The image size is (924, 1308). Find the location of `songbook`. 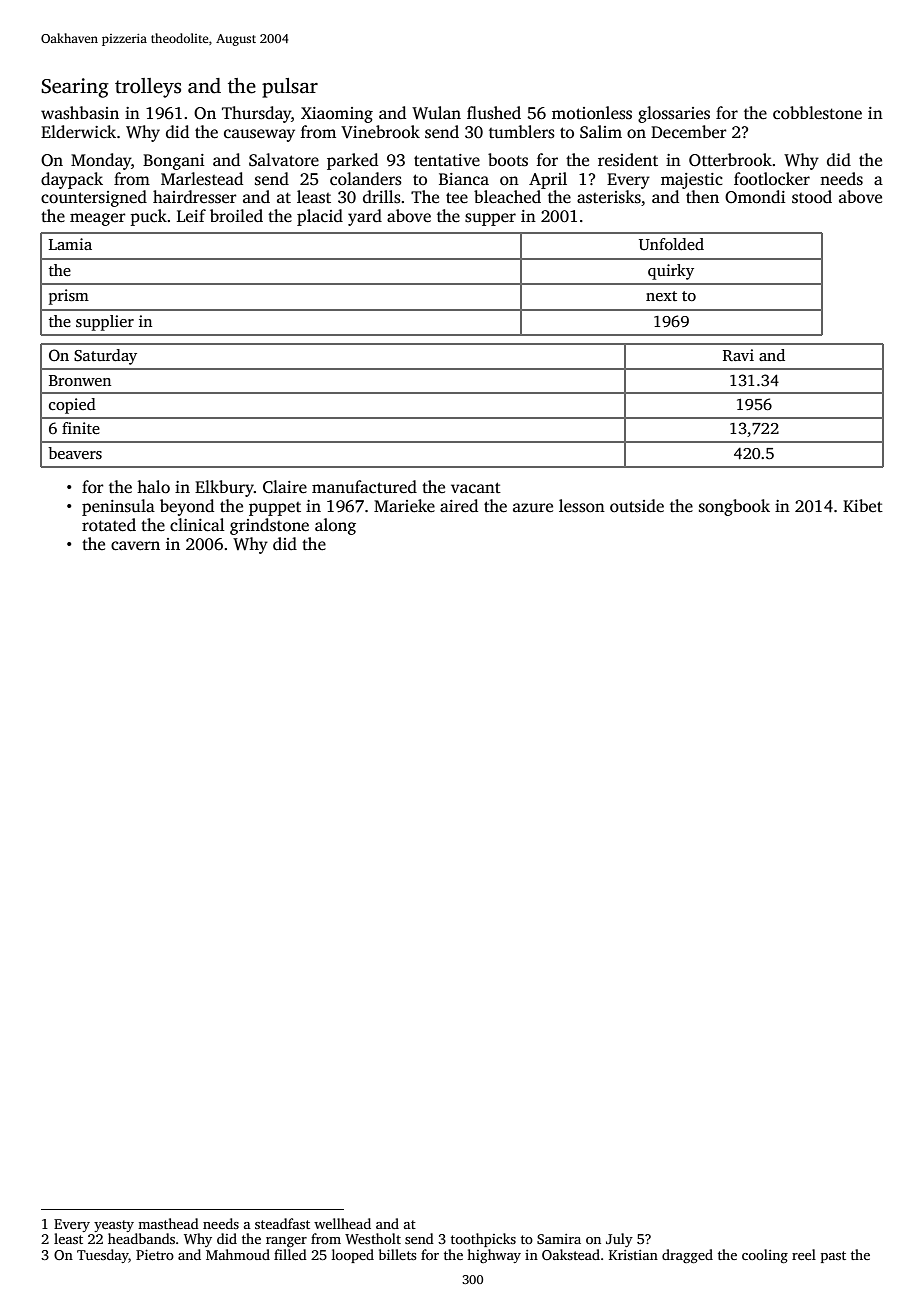

songbook is located at coordinates (734, 507).
